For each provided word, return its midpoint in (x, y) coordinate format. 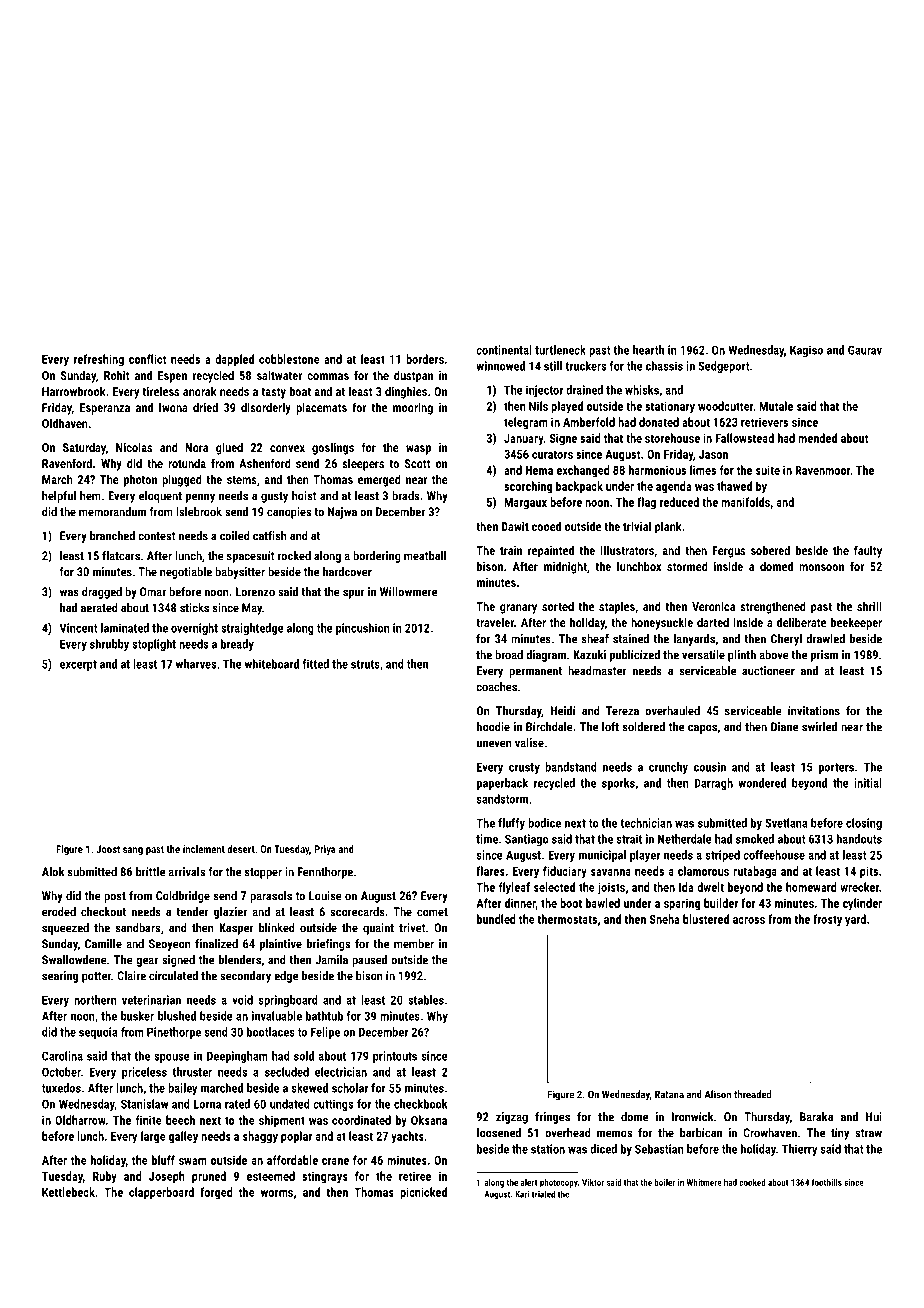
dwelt (710, 887)
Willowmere (408, 592)
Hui (874, 1117)
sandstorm (502, 799)
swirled (819, 727)
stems (242, 480)
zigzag (512, 1118)
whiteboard (272, 664)
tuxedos (61, 1088)
